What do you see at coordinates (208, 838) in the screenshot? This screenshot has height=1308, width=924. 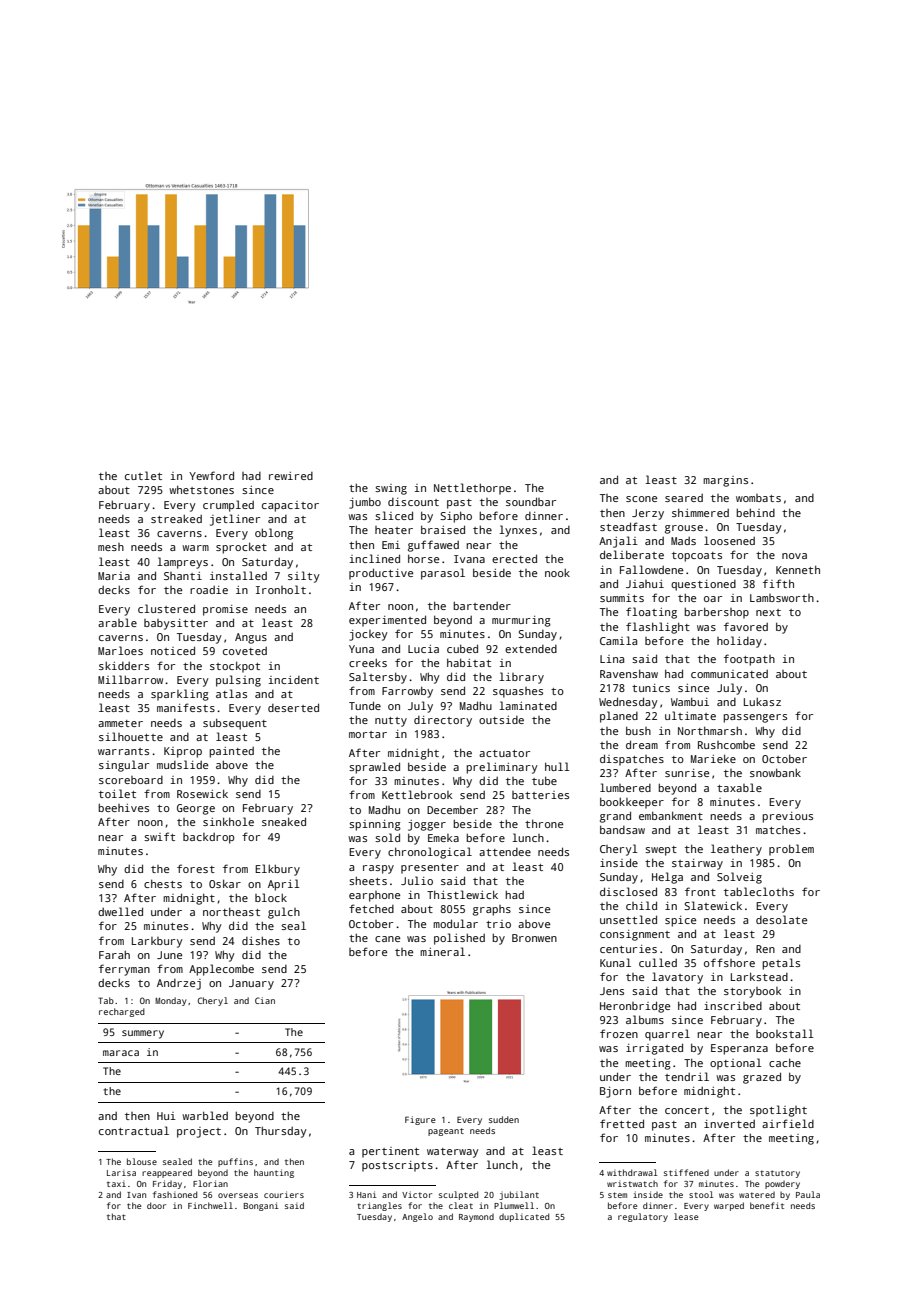 I see `backdrop` at bounding box center [208, 838].
